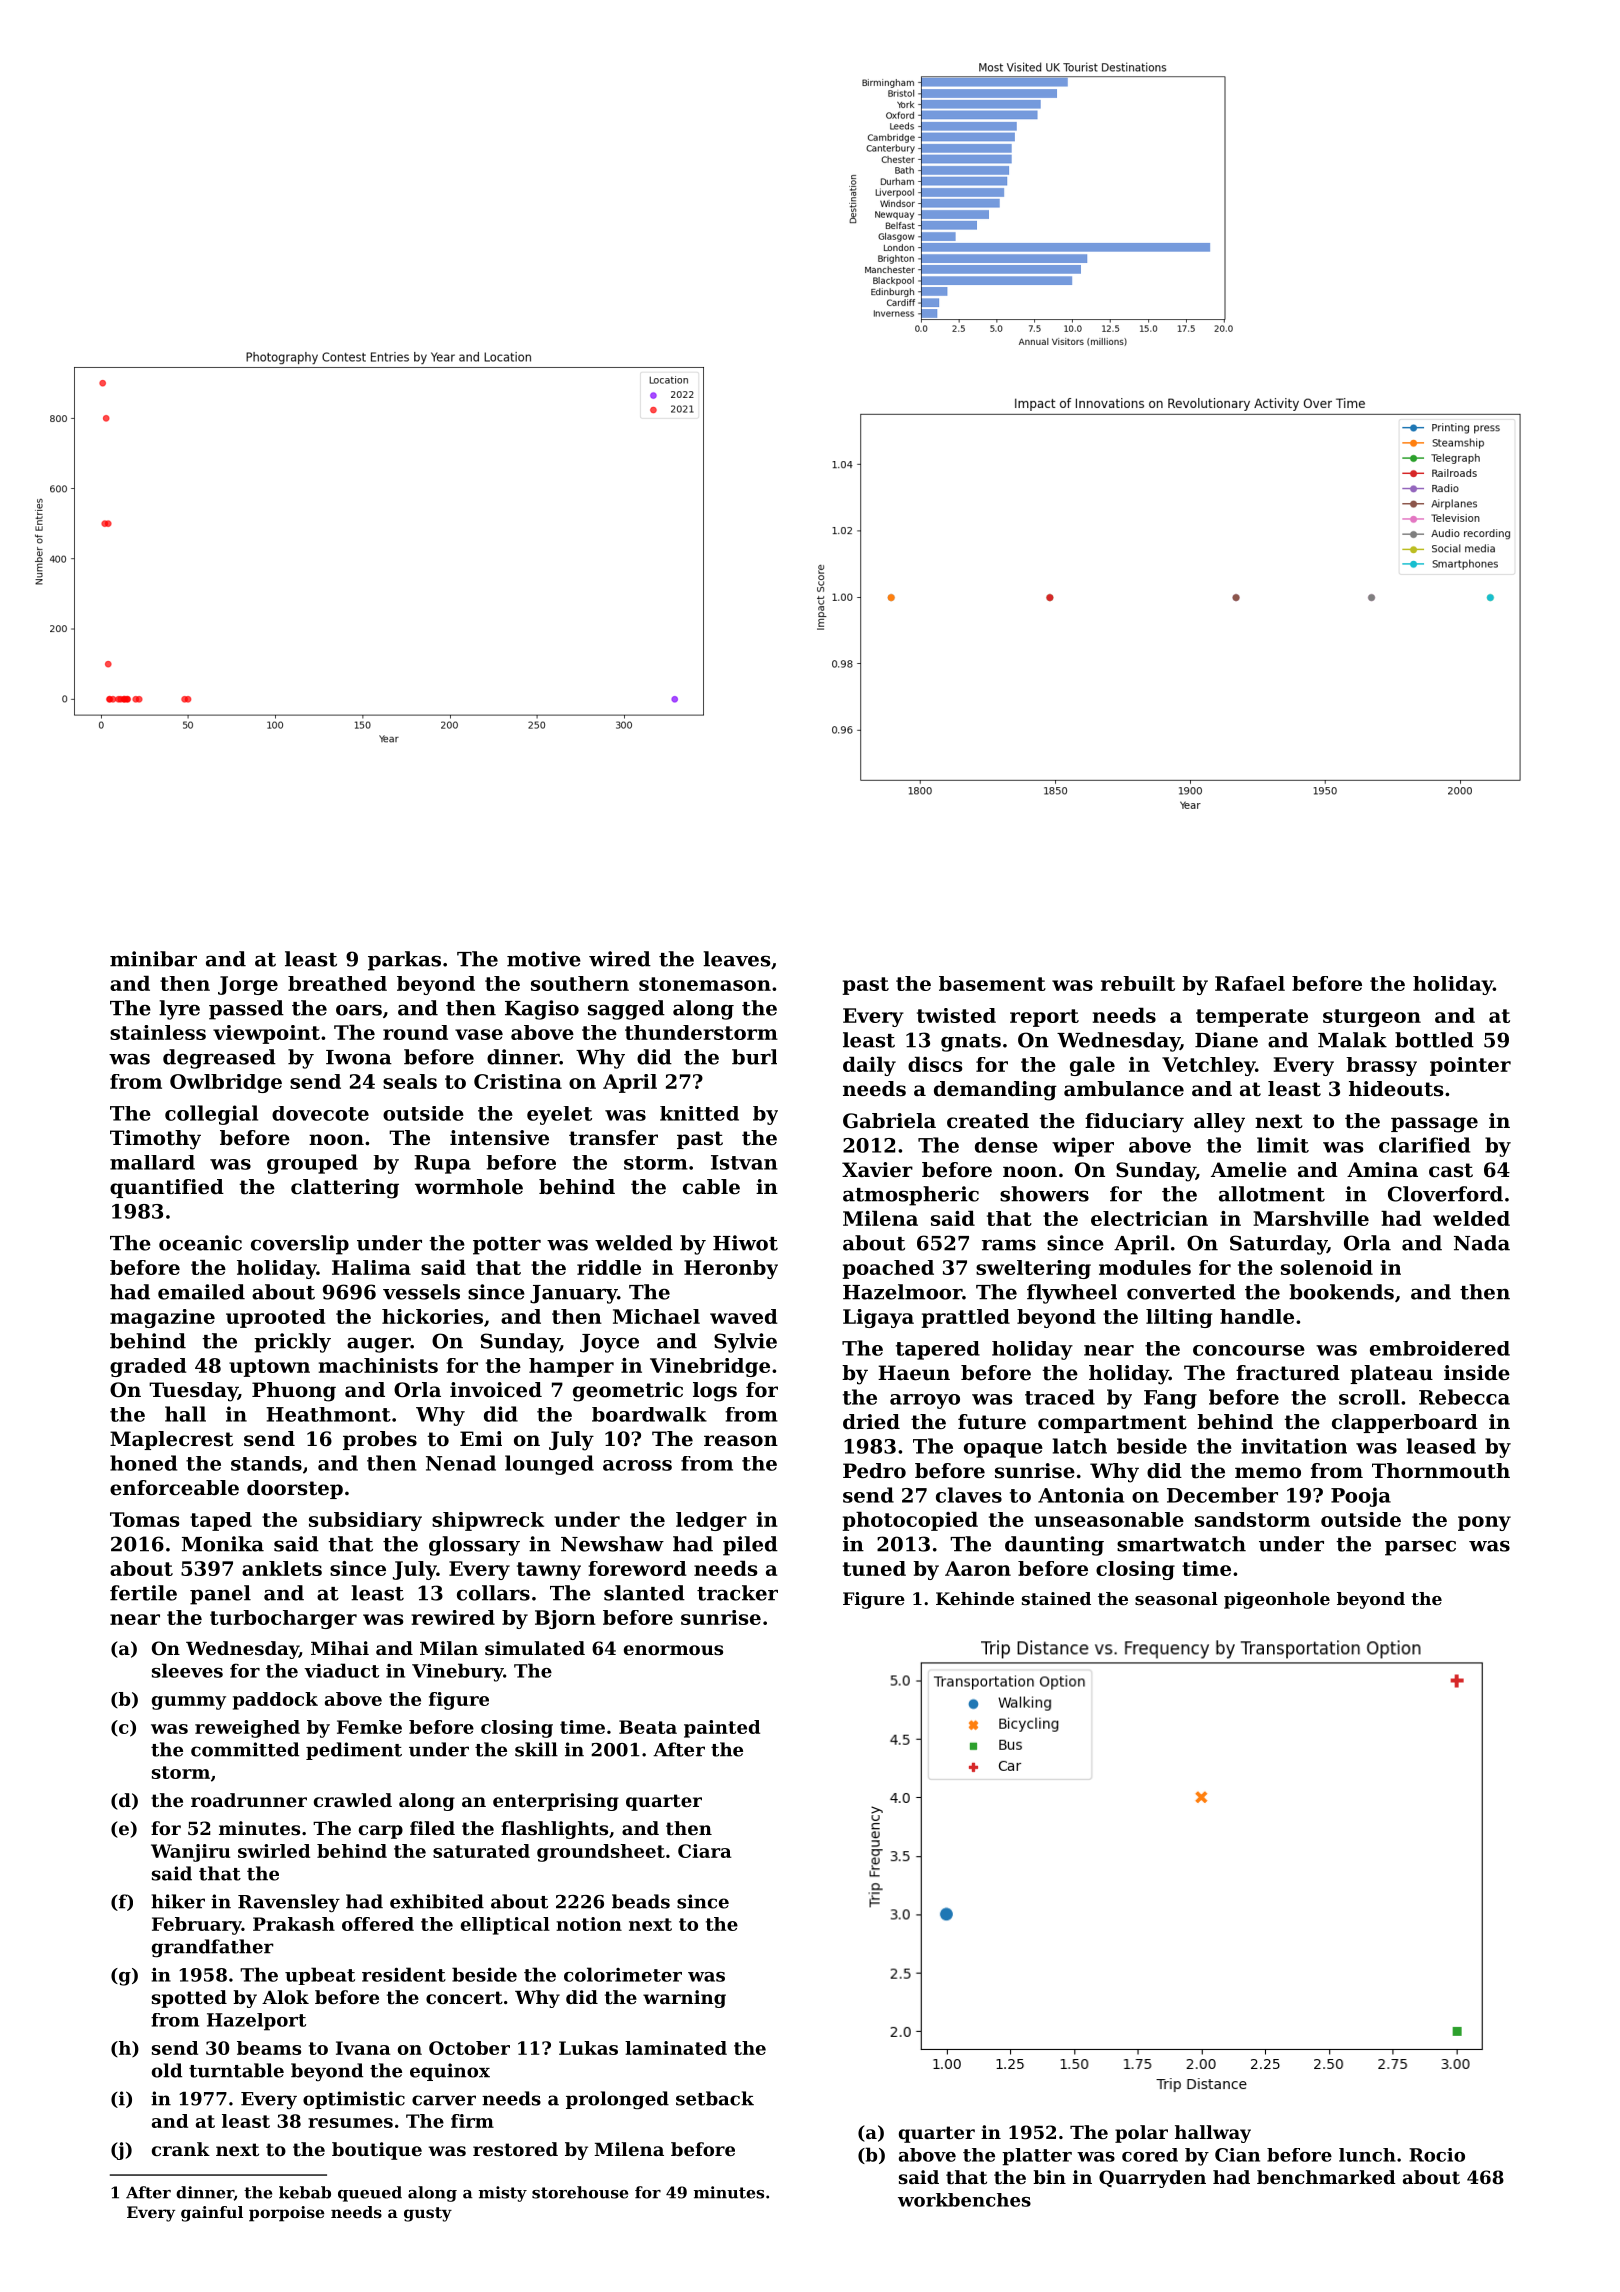  What do you see at coordinates (174, 1488) in the page?
I see `enforceable` at bounding box center [174, 1488].
